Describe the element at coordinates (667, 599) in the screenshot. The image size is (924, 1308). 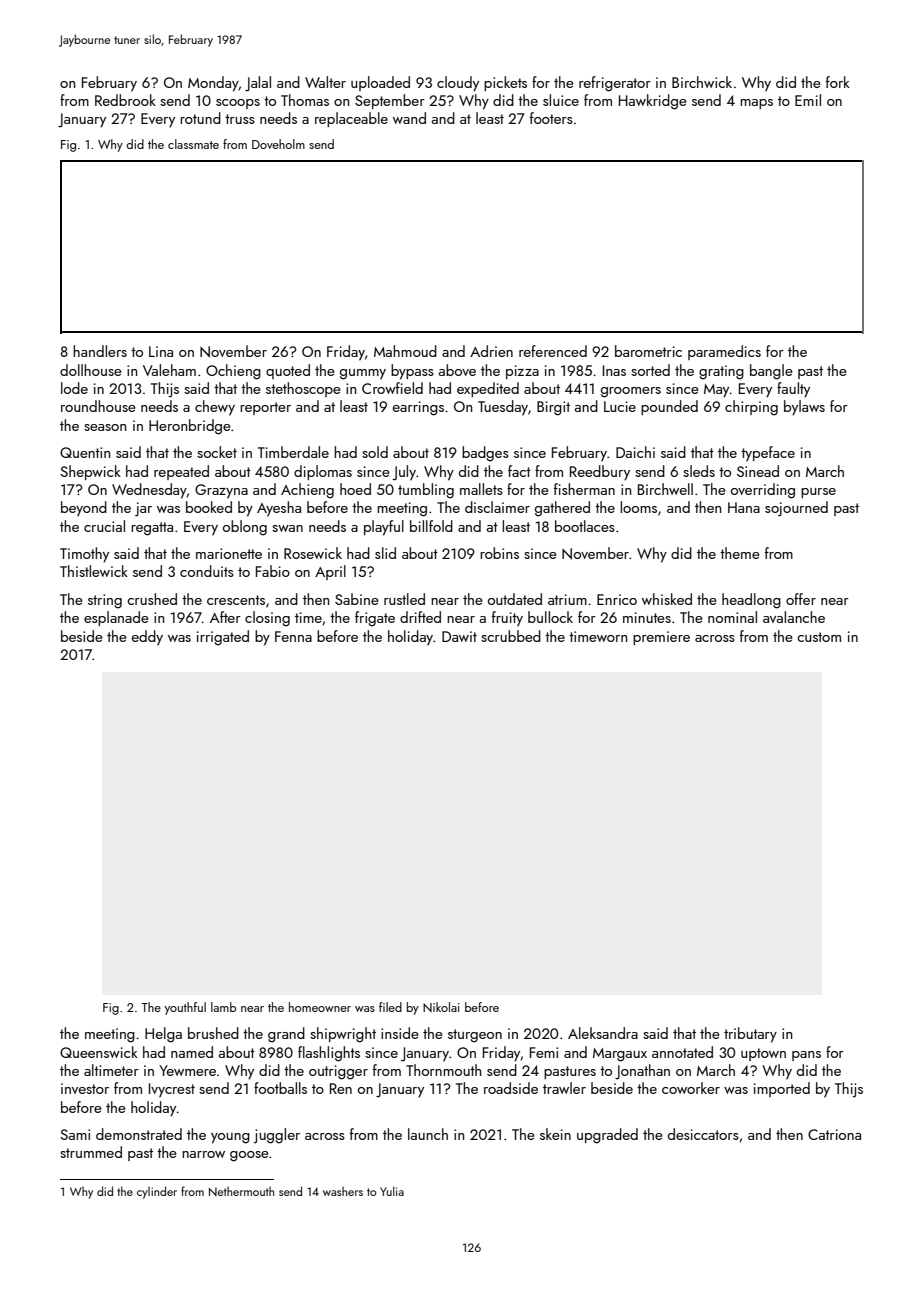
I see `whisked` at that location.
